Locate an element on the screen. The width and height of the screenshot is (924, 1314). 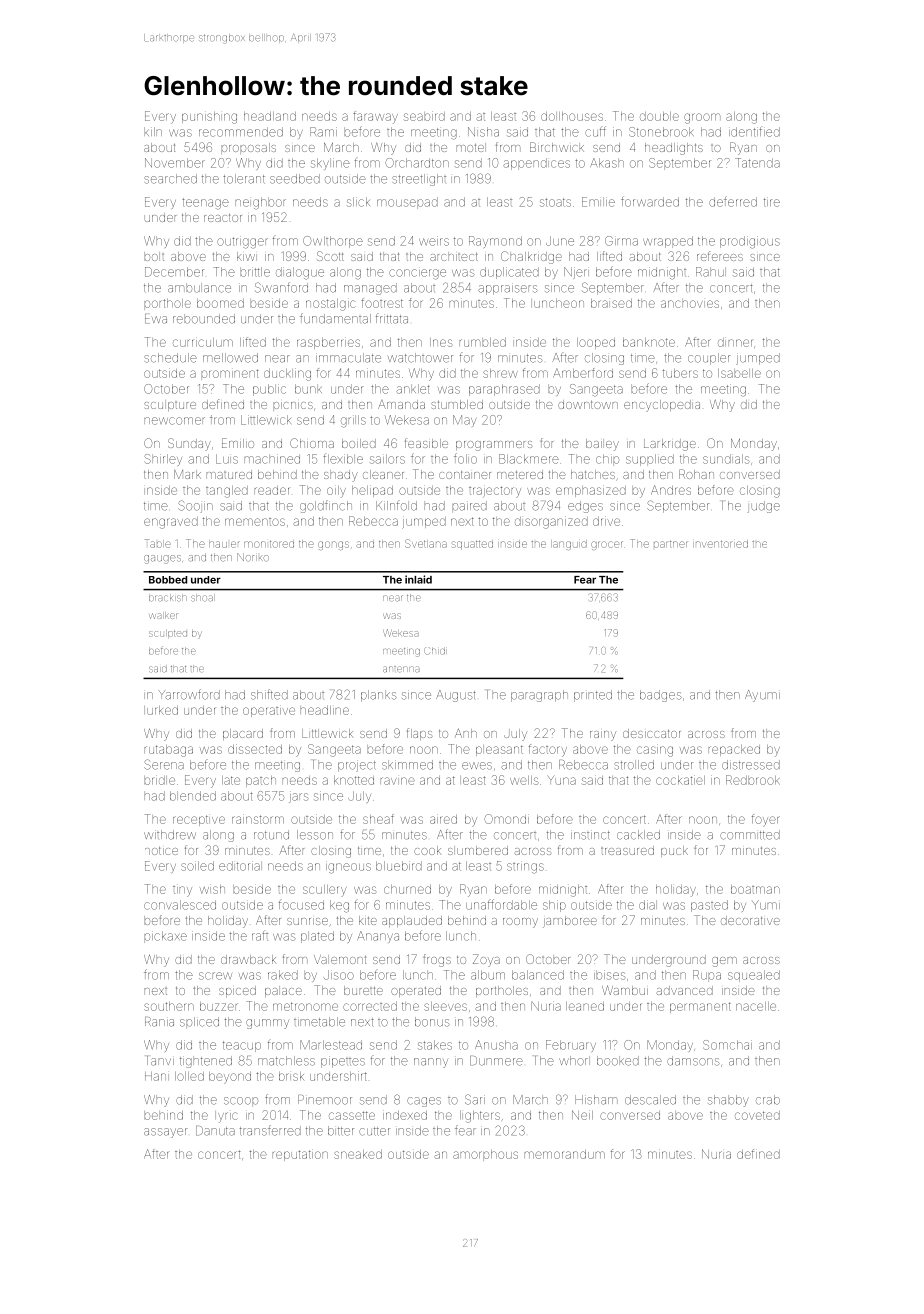
lighters is located at coordinates (480, 1117).
